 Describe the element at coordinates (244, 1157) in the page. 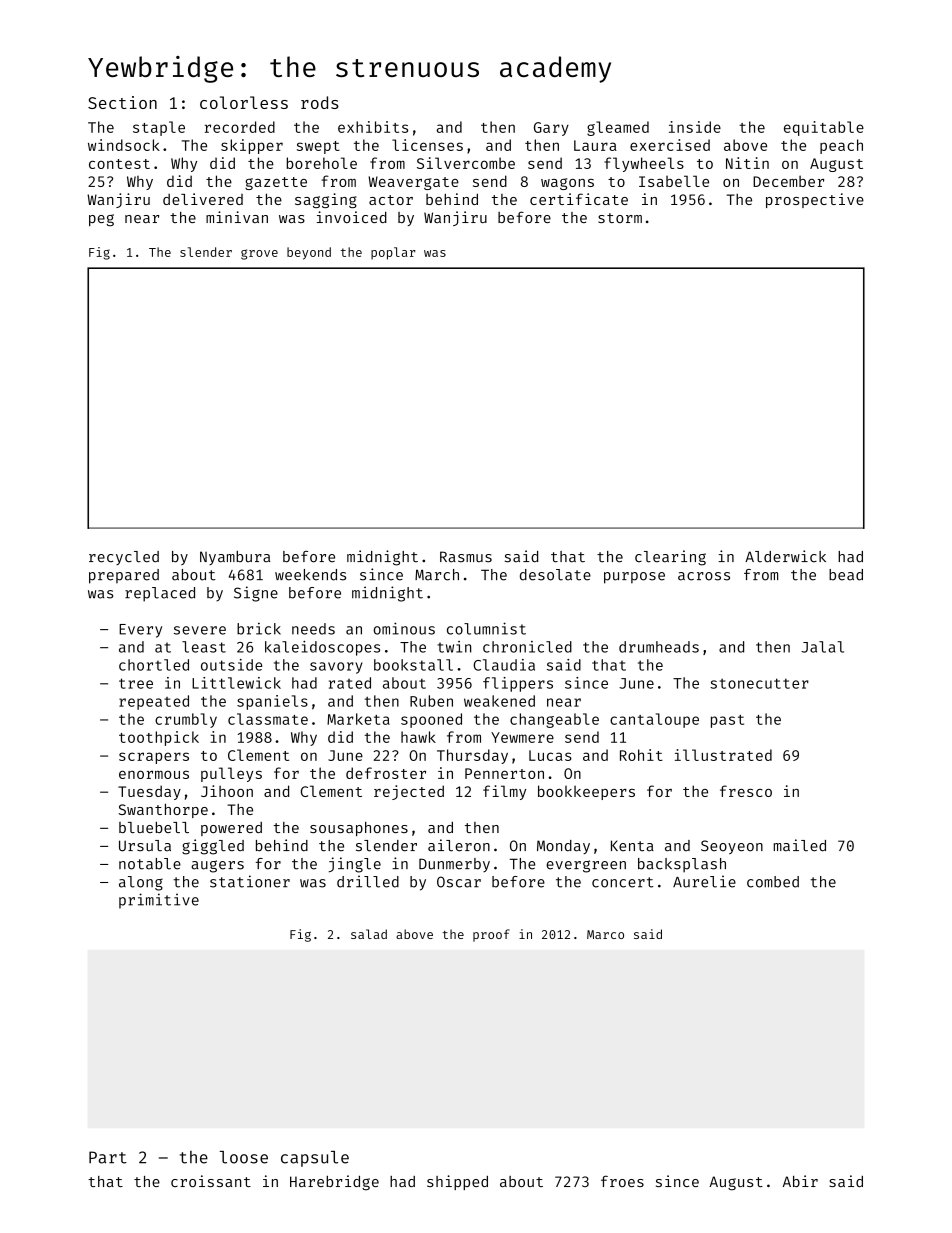

I see `loose` at that location.
